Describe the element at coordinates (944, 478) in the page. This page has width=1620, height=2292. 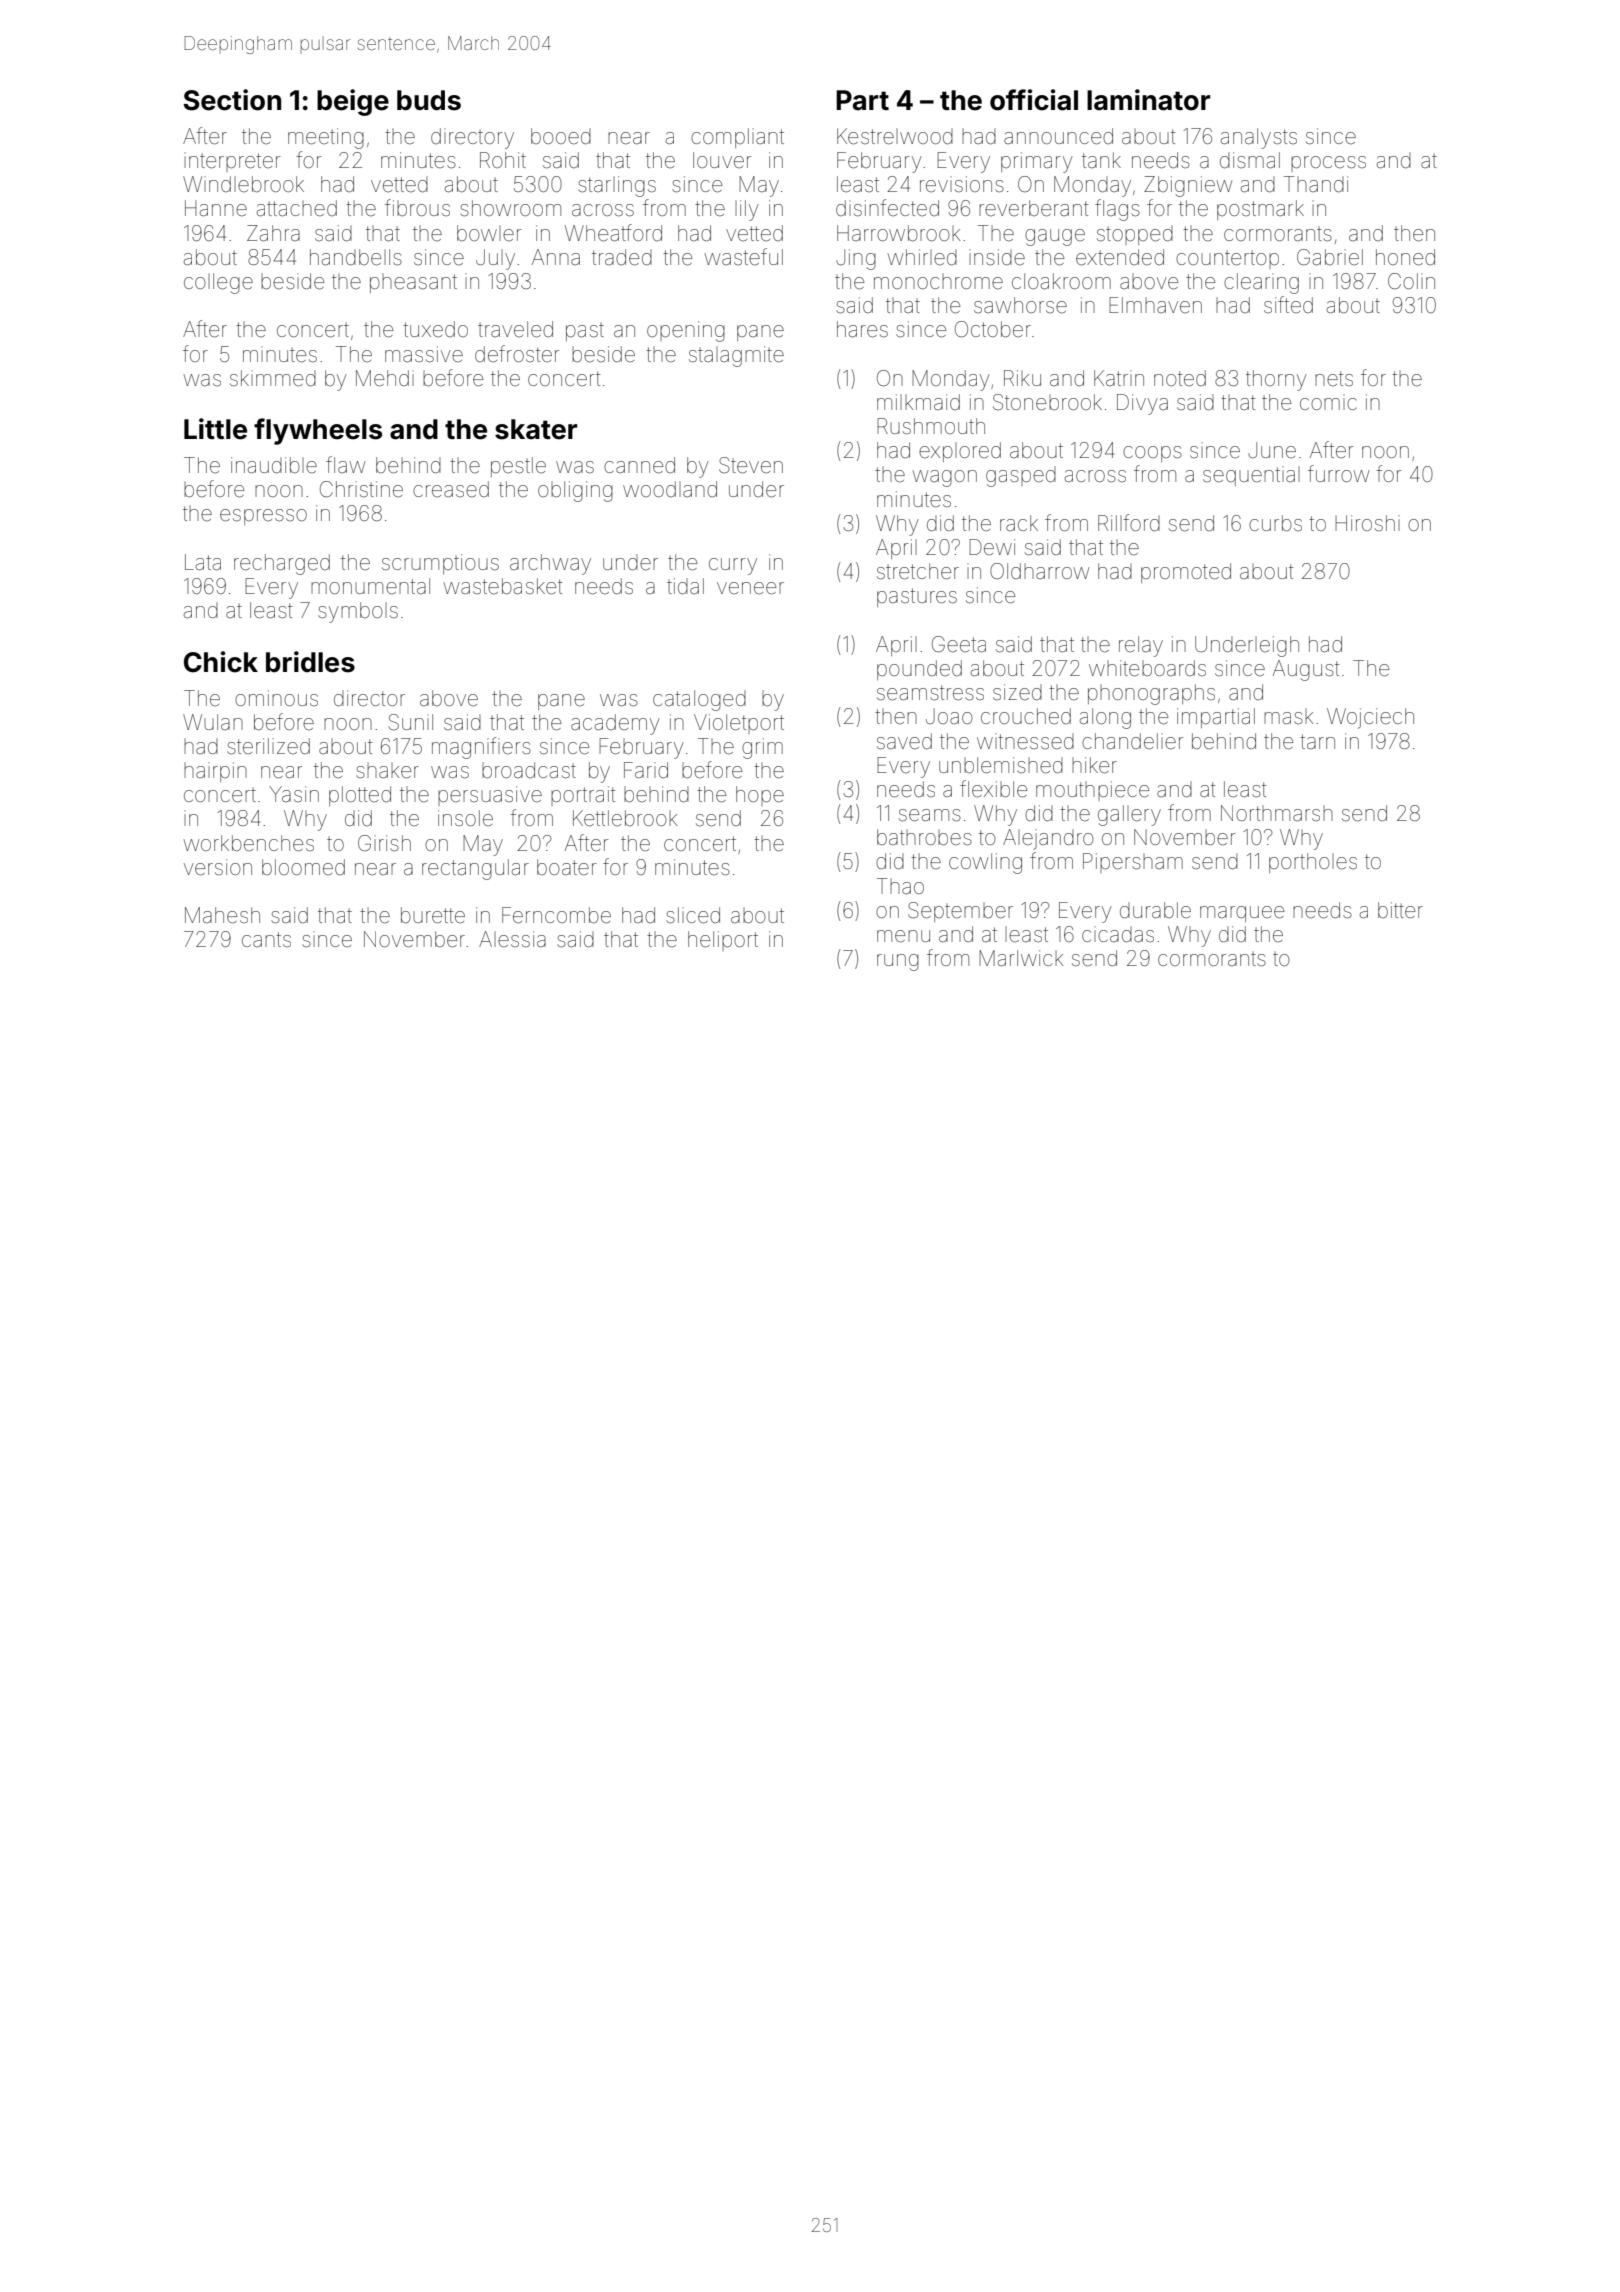
I see `wagon` at that location.
